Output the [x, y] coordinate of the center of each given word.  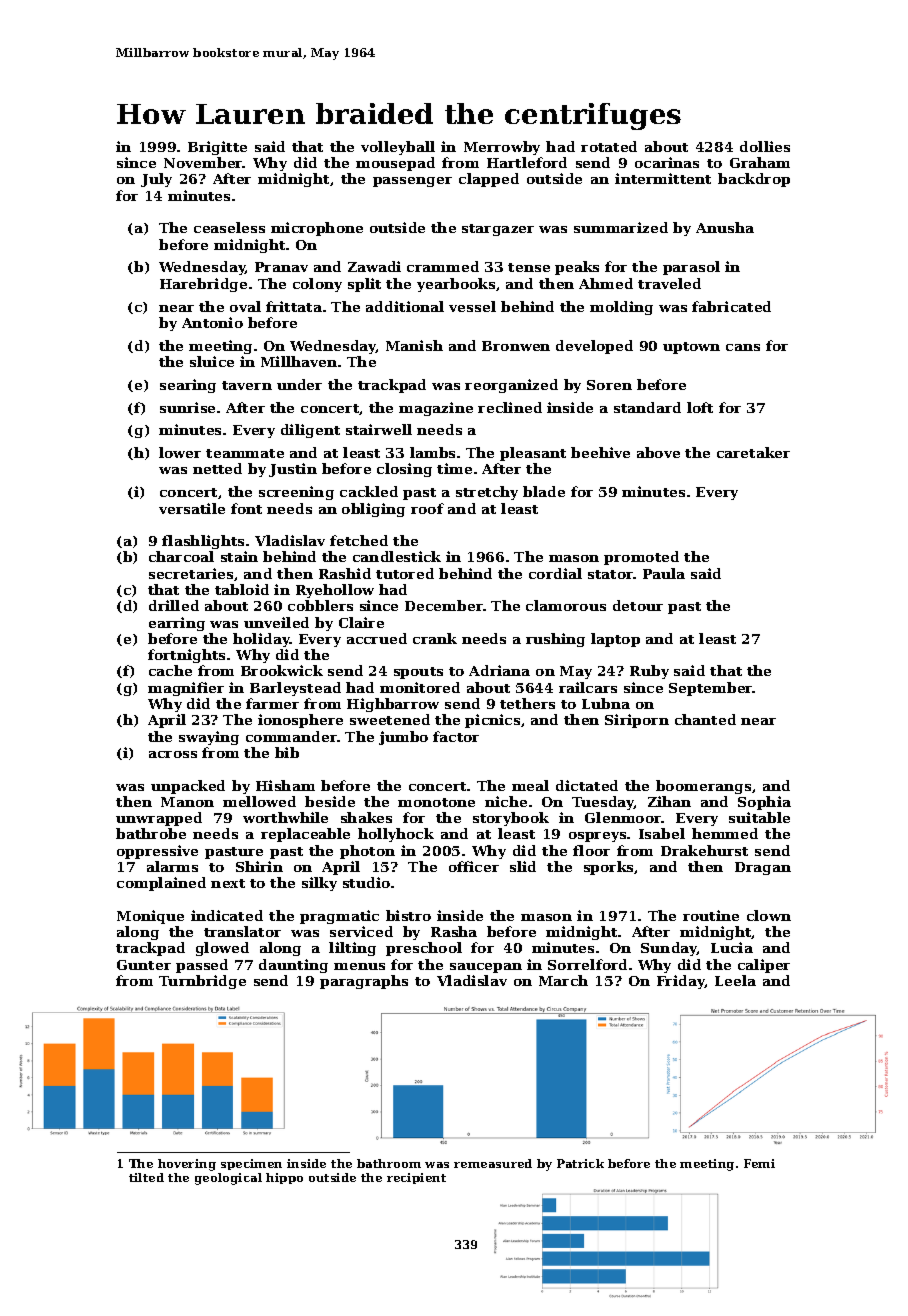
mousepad [395, 164]
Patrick [580, 1163]
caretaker [753, 452]
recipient [416, 1178]
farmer [272, 703]
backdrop [754, 180]
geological [228, 1179]
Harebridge [203, 285]
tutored [405, 573]
